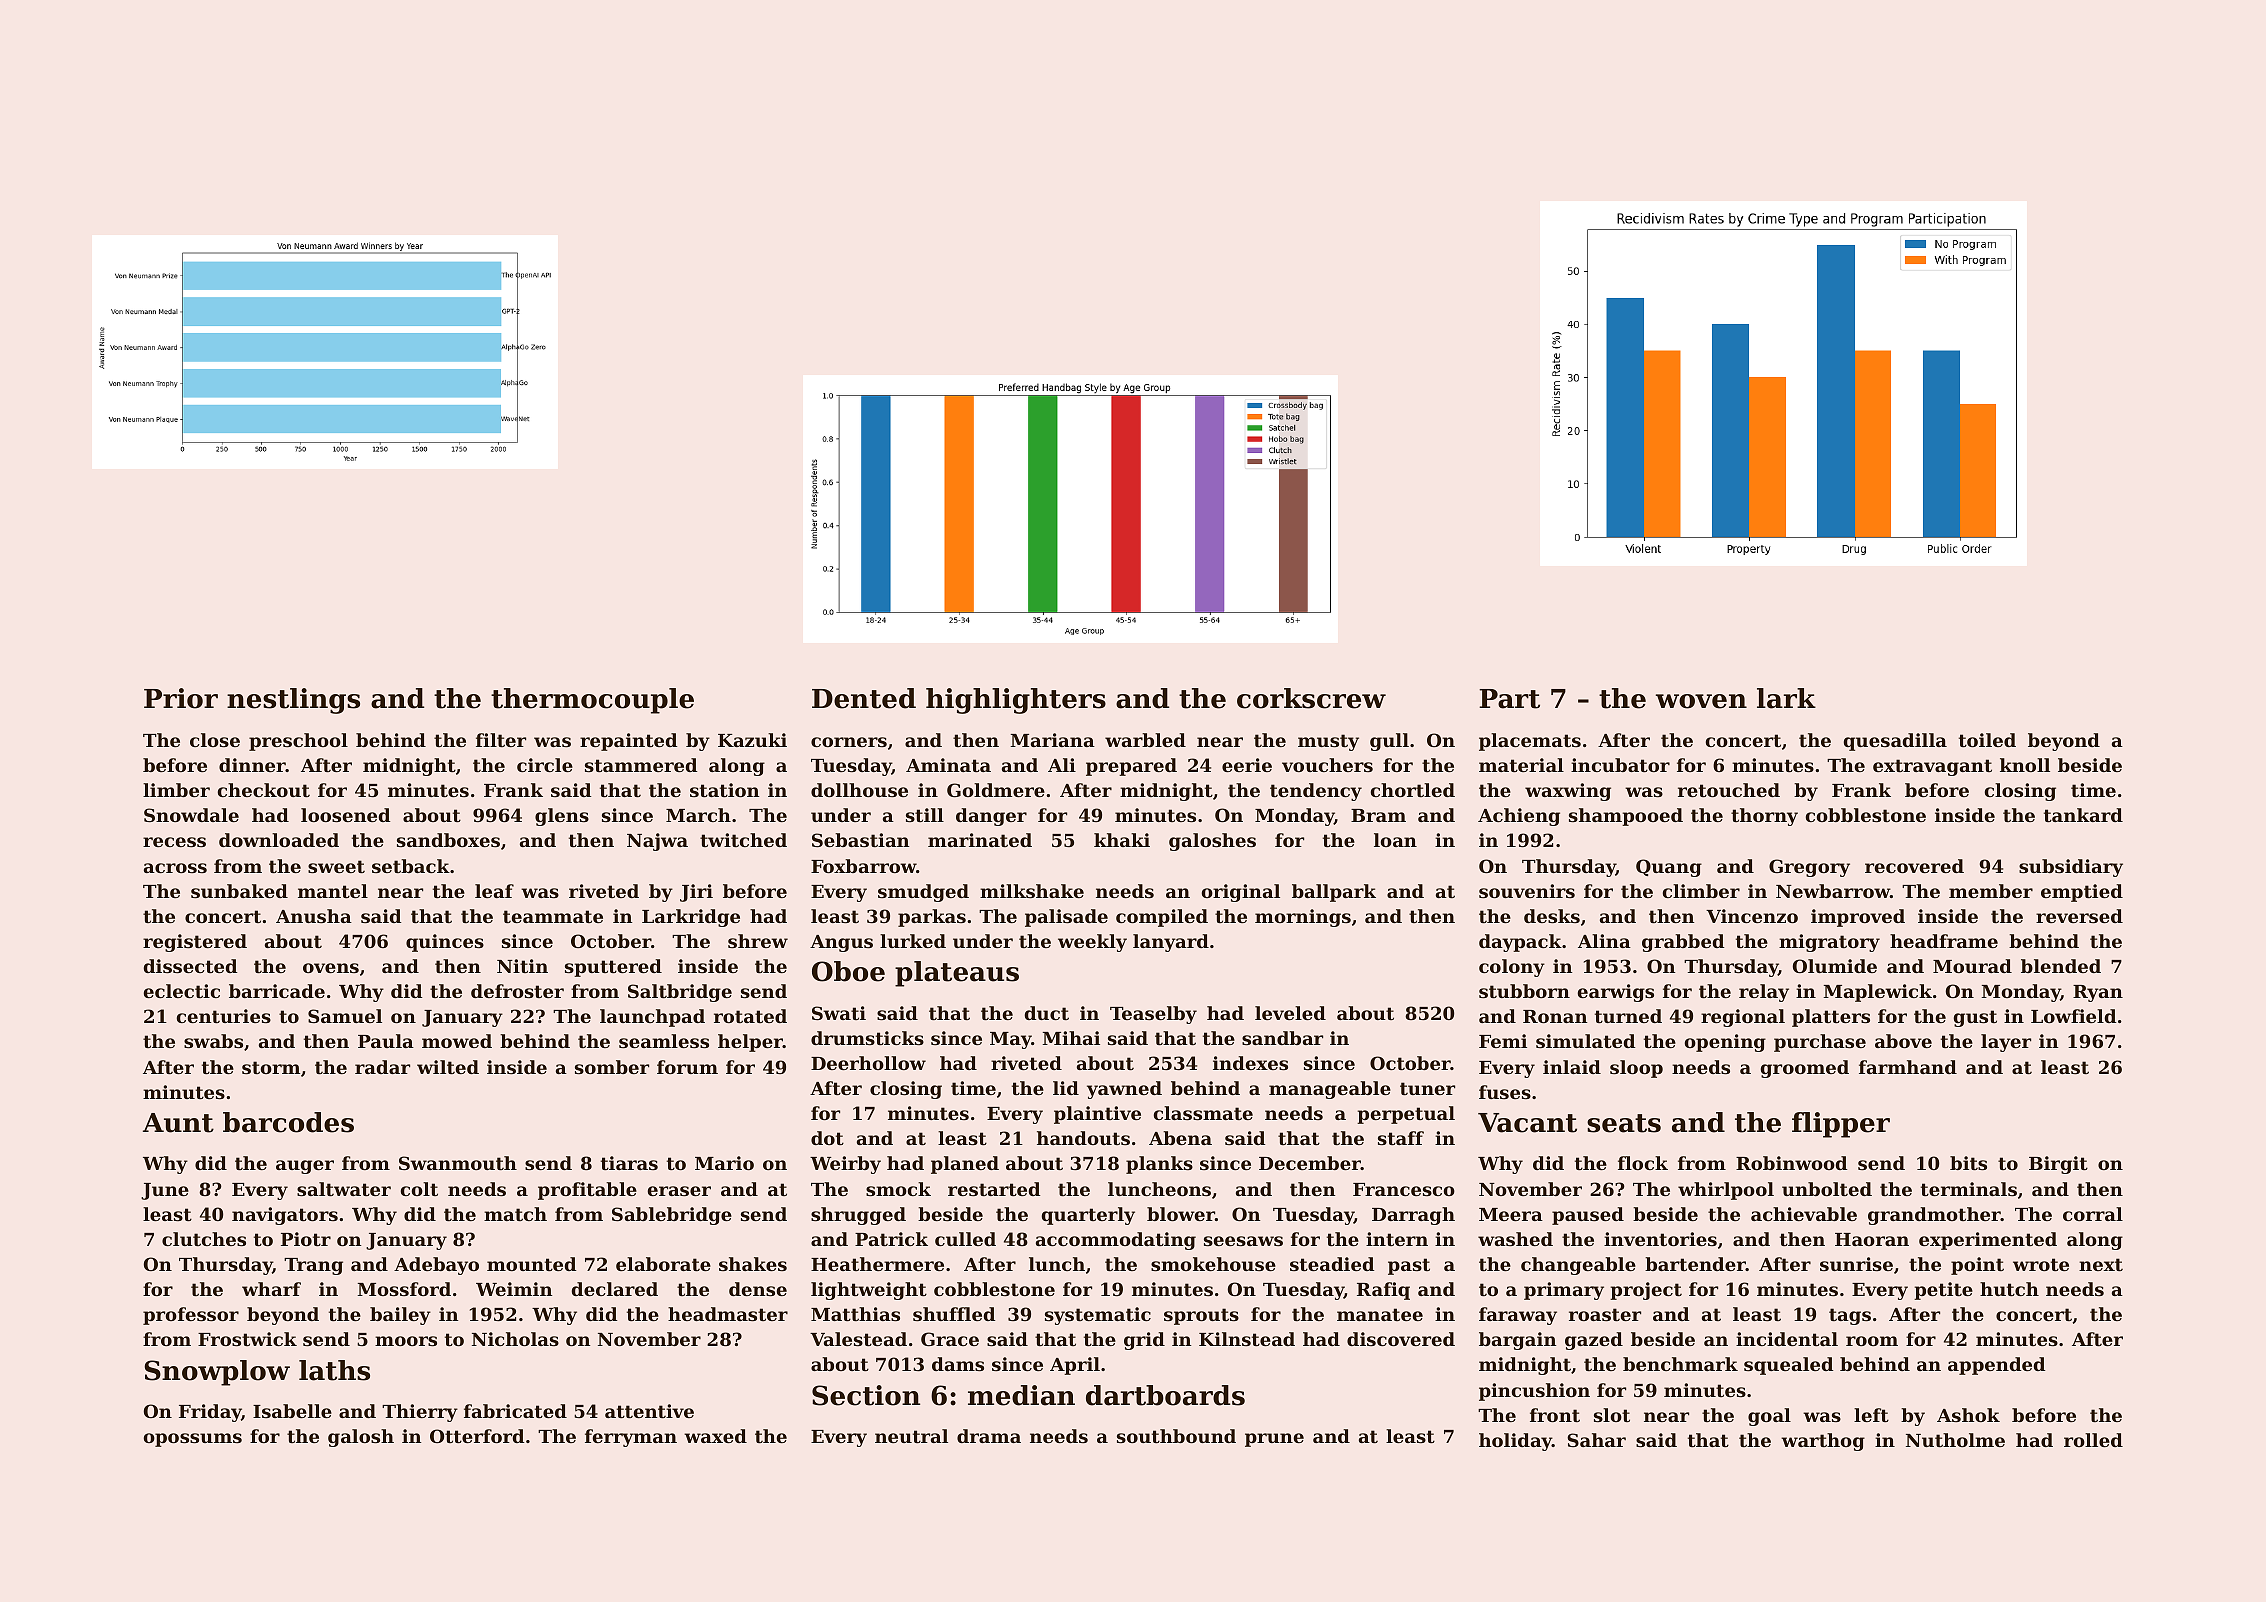 Image resolution: width=2266 pixels, height=1602 pixels. I want to click on close, so click(215, 740).
